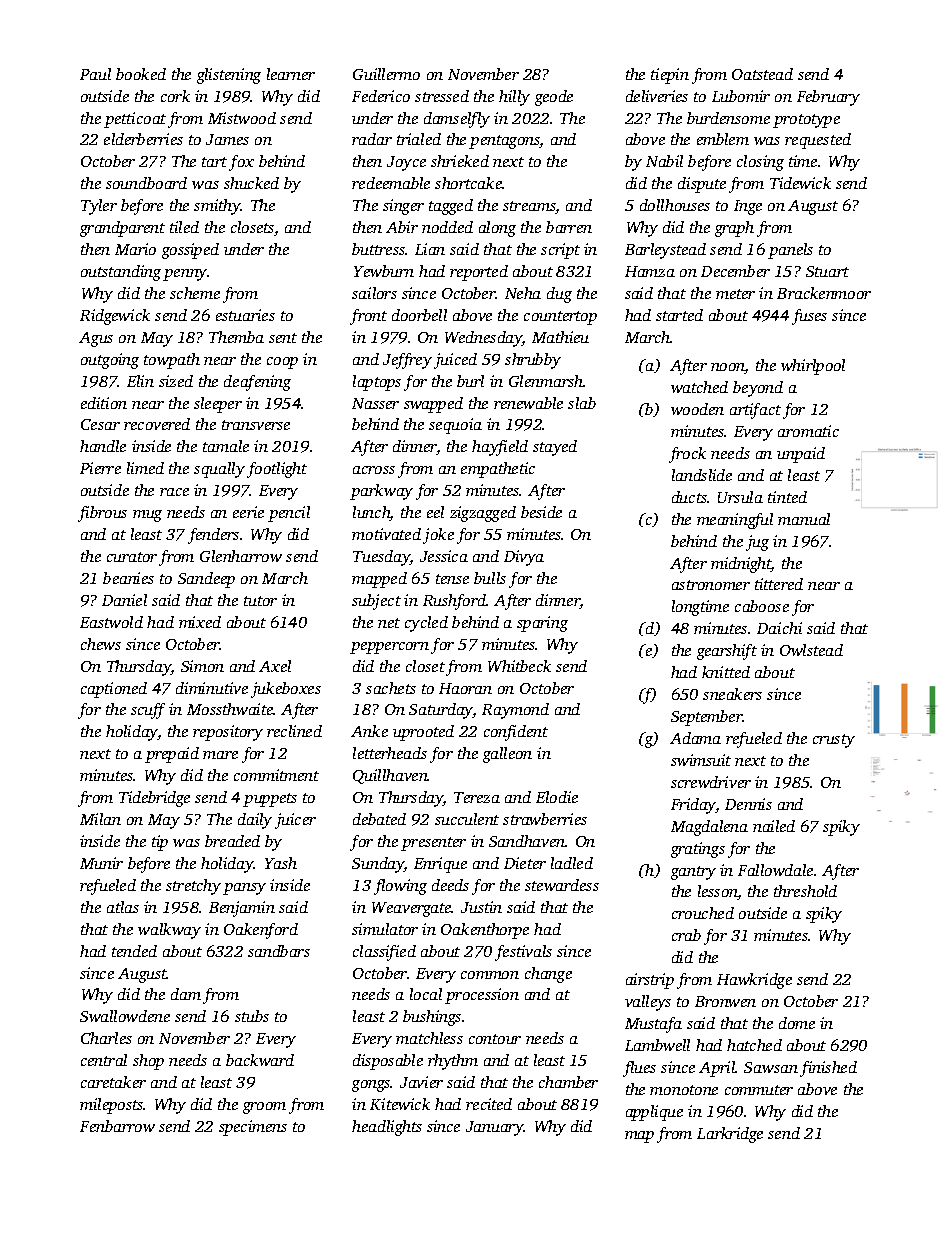  What do you see at coordinates (762, 74) in the screenshot?
I see `Oatstead` at bounding box center [762, 74].
